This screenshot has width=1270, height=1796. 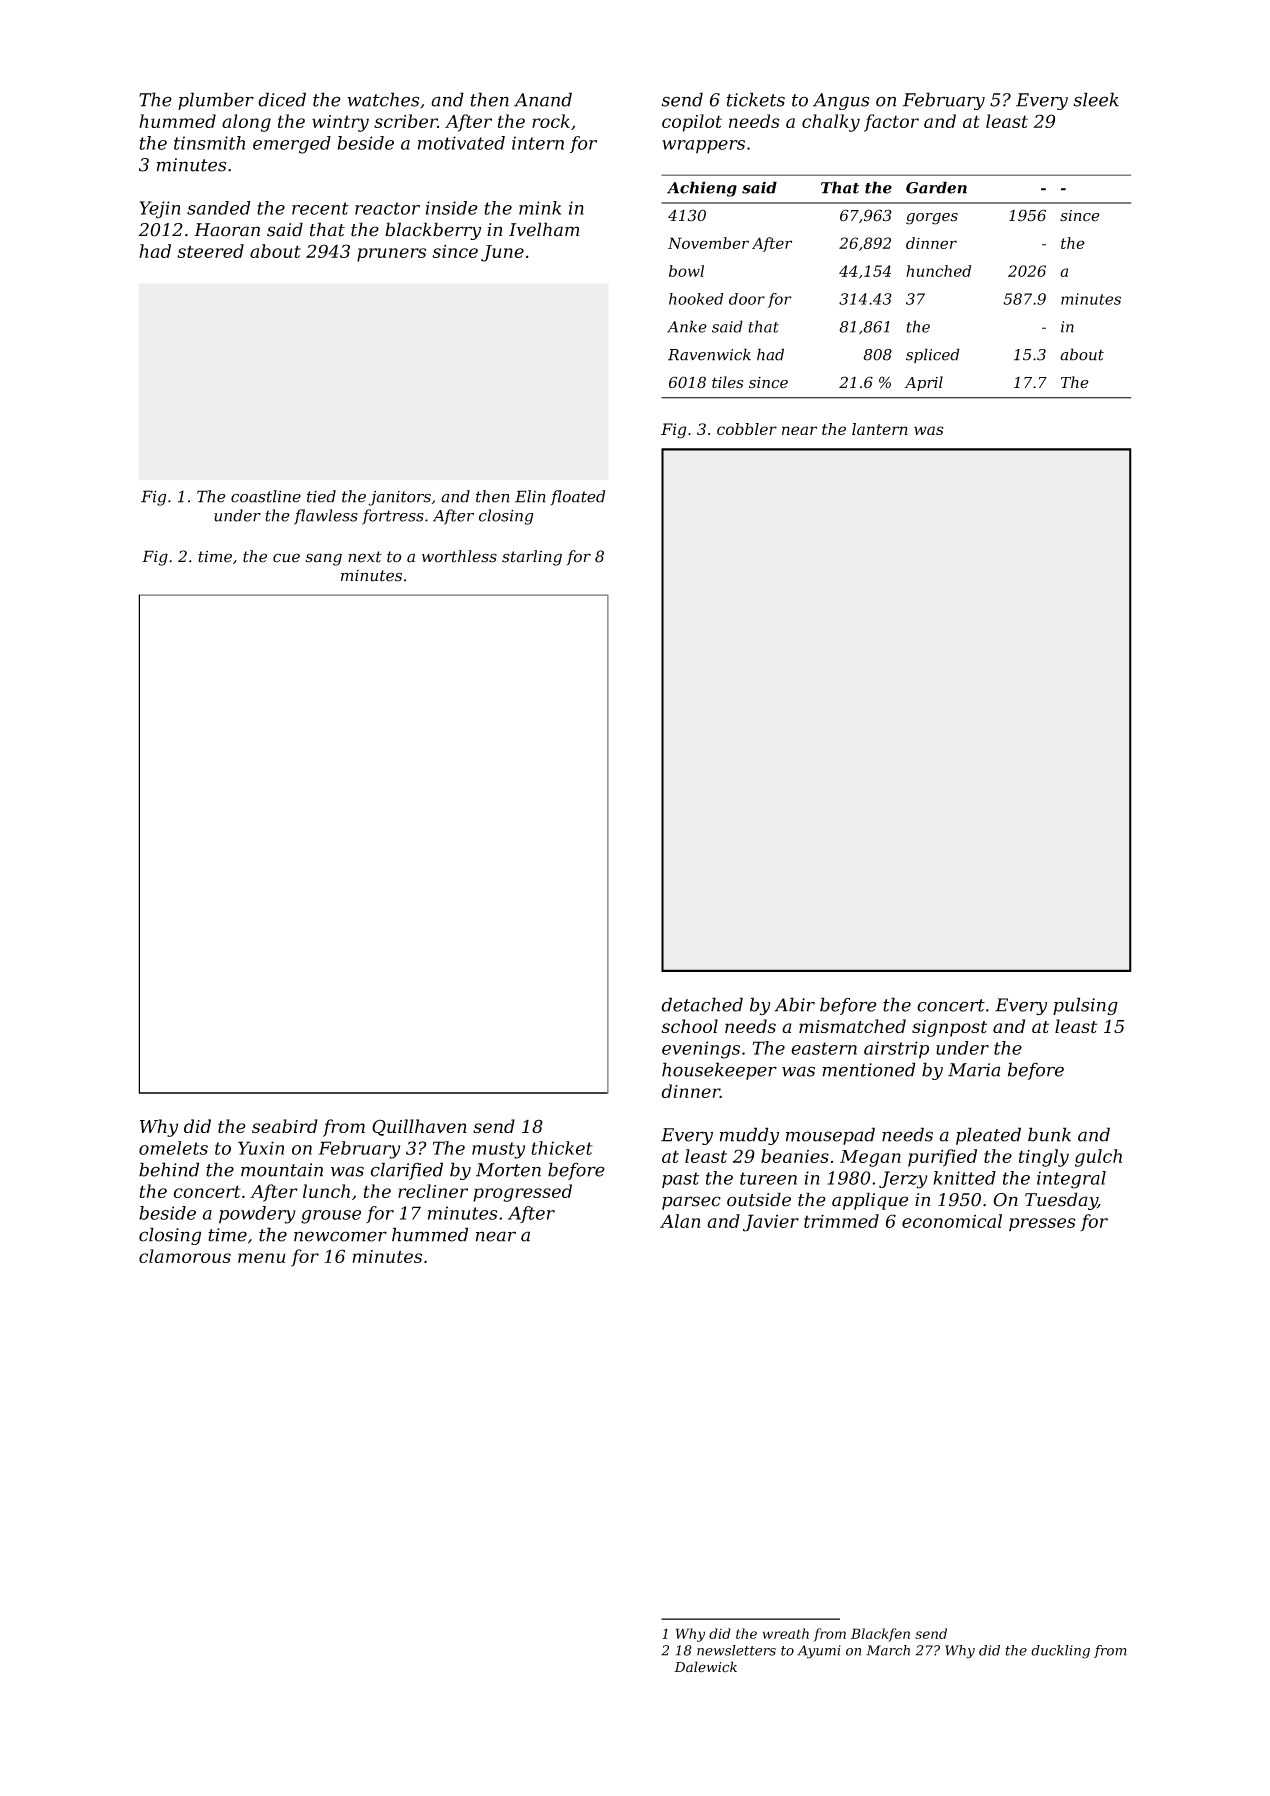 I want to click on pulsing, so click(x=1085, y=1006).
